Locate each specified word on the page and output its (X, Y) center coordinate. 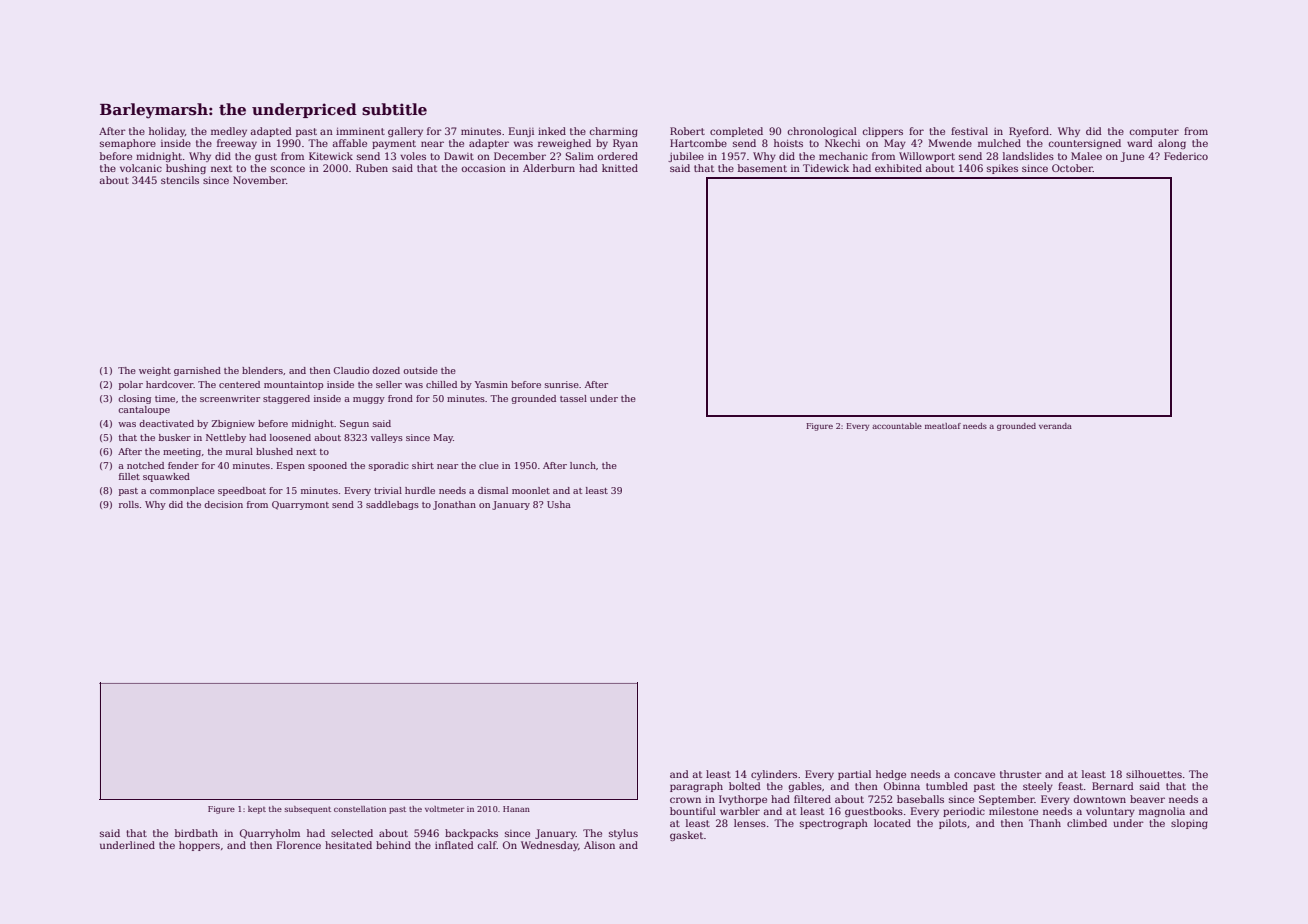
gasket (686, 836)
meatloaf (943, 426)
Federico (1186, 156)
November (259, 180)
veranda (1055, 426)
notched (145, 465)
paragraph (696, 787)
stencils (180, 180)
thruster (1021, 774)
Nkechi (842, 143)
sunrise (562, 384)
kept (257, 810)
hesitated (348, 845)
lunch (583, 465)
